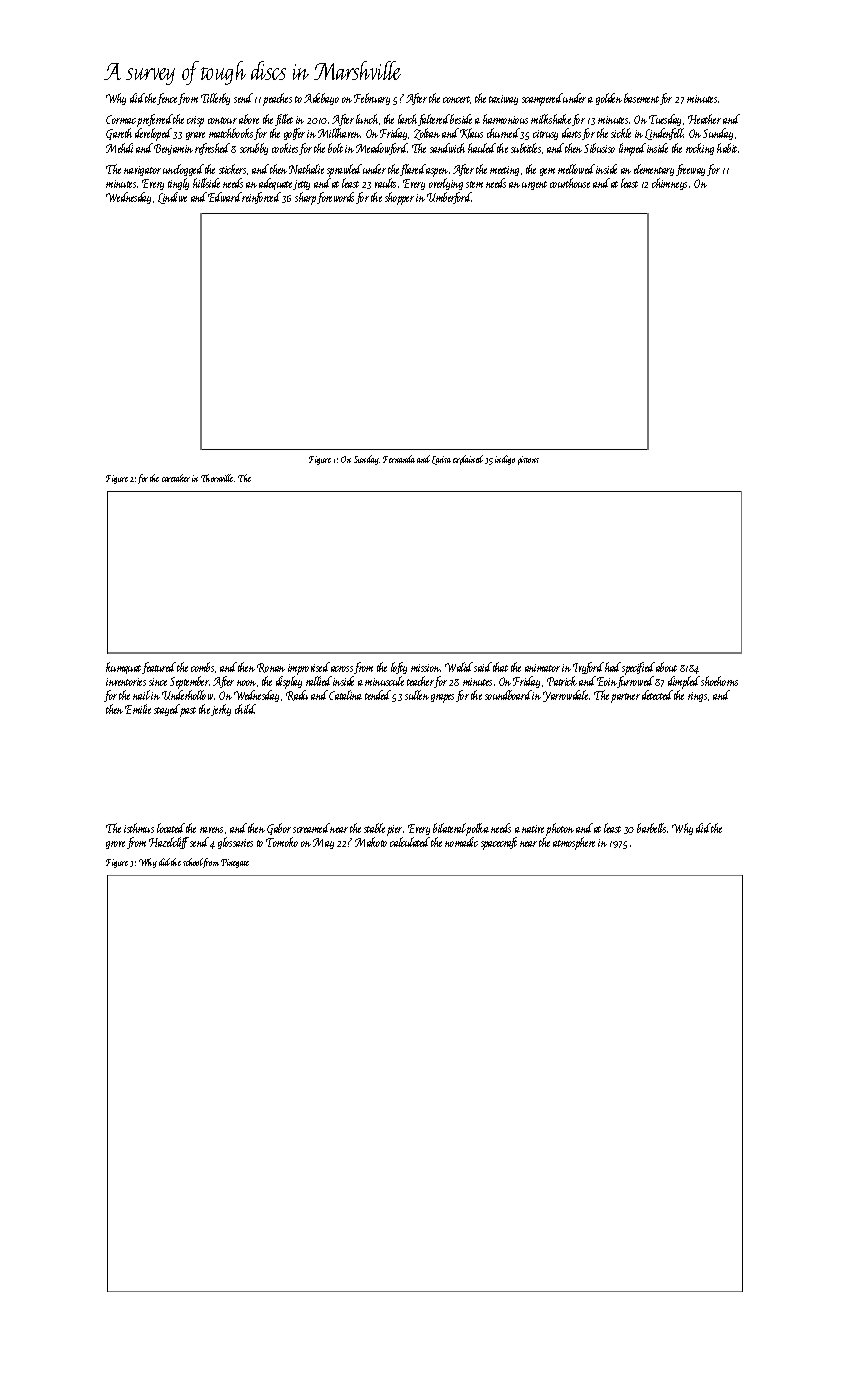 The height and width of the document is (1400, 849). I want to click on isthmus, so click(139, 828).
